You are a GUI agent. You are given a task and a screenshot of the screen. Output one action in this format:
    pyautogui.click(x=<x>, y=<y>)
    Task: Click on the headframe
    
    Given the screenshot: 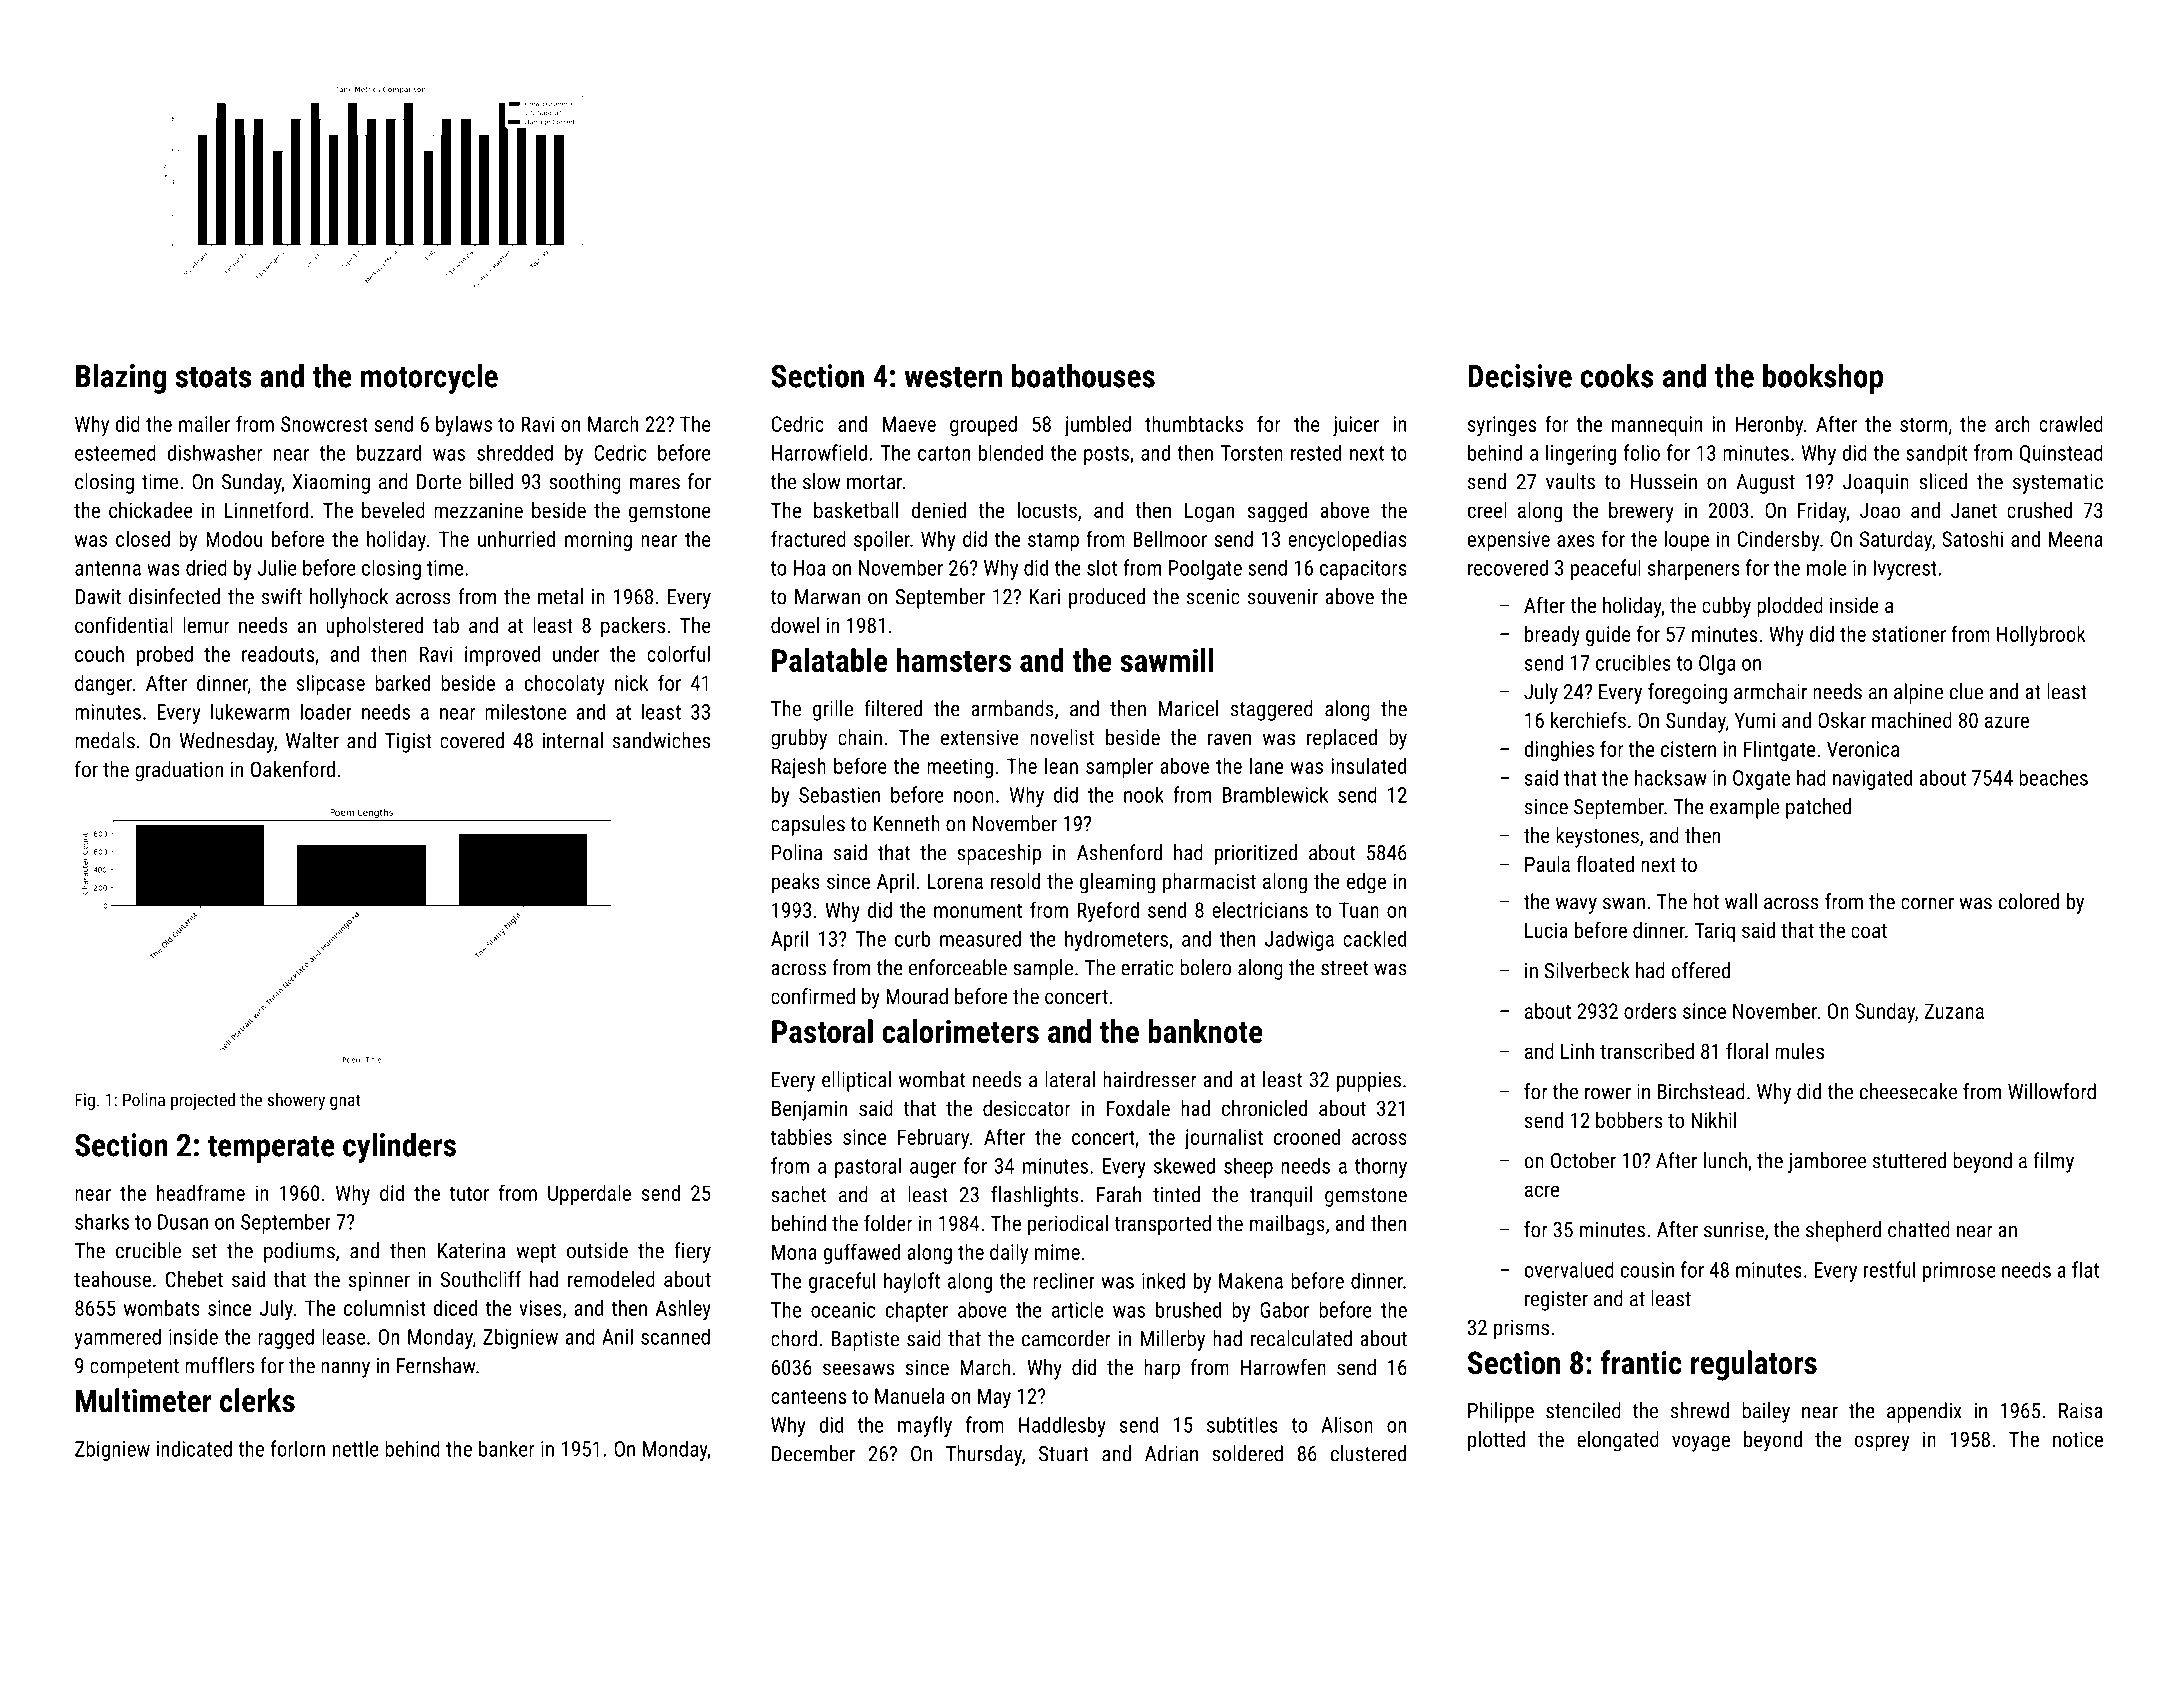 What is the action you would take?
    pyautogui.click(x=201, y=1192)
